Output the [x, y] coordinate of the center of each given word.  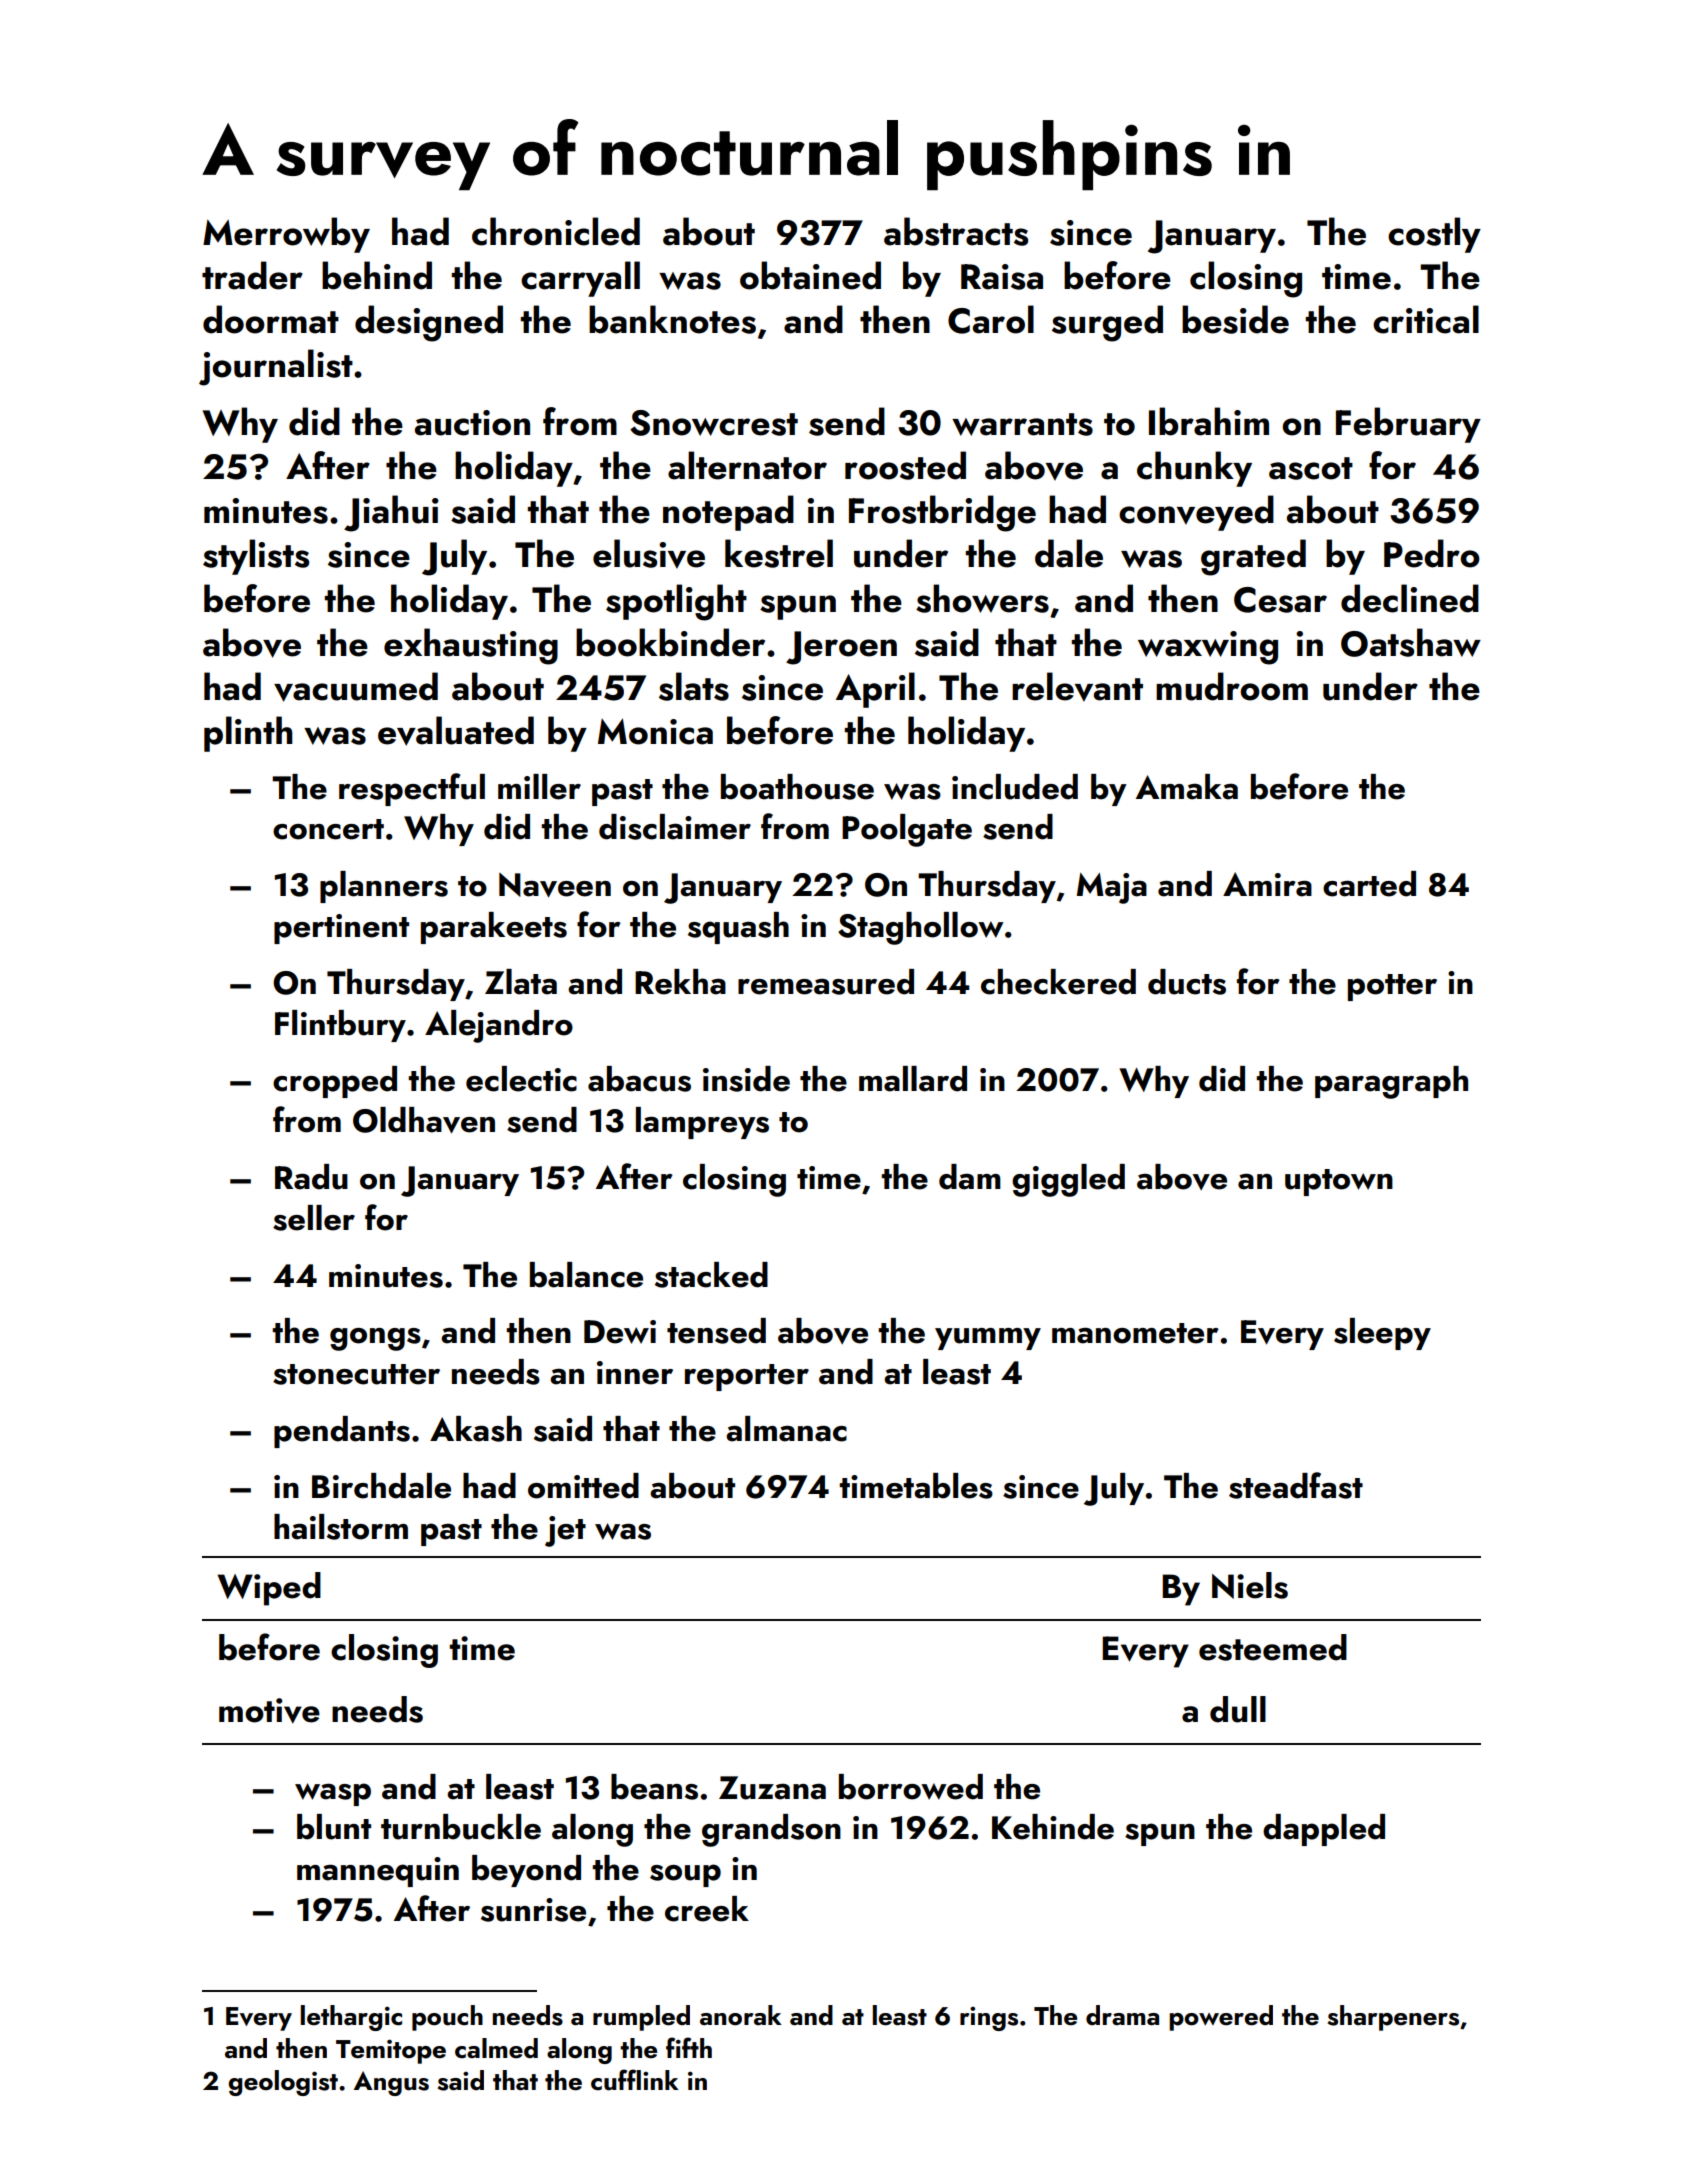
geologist [283, 2083]
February [1408, 425]
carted [1369, 884]
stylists [256, 557]
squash [738, 928]
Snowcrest [714, 423]
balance [586, 1275]
